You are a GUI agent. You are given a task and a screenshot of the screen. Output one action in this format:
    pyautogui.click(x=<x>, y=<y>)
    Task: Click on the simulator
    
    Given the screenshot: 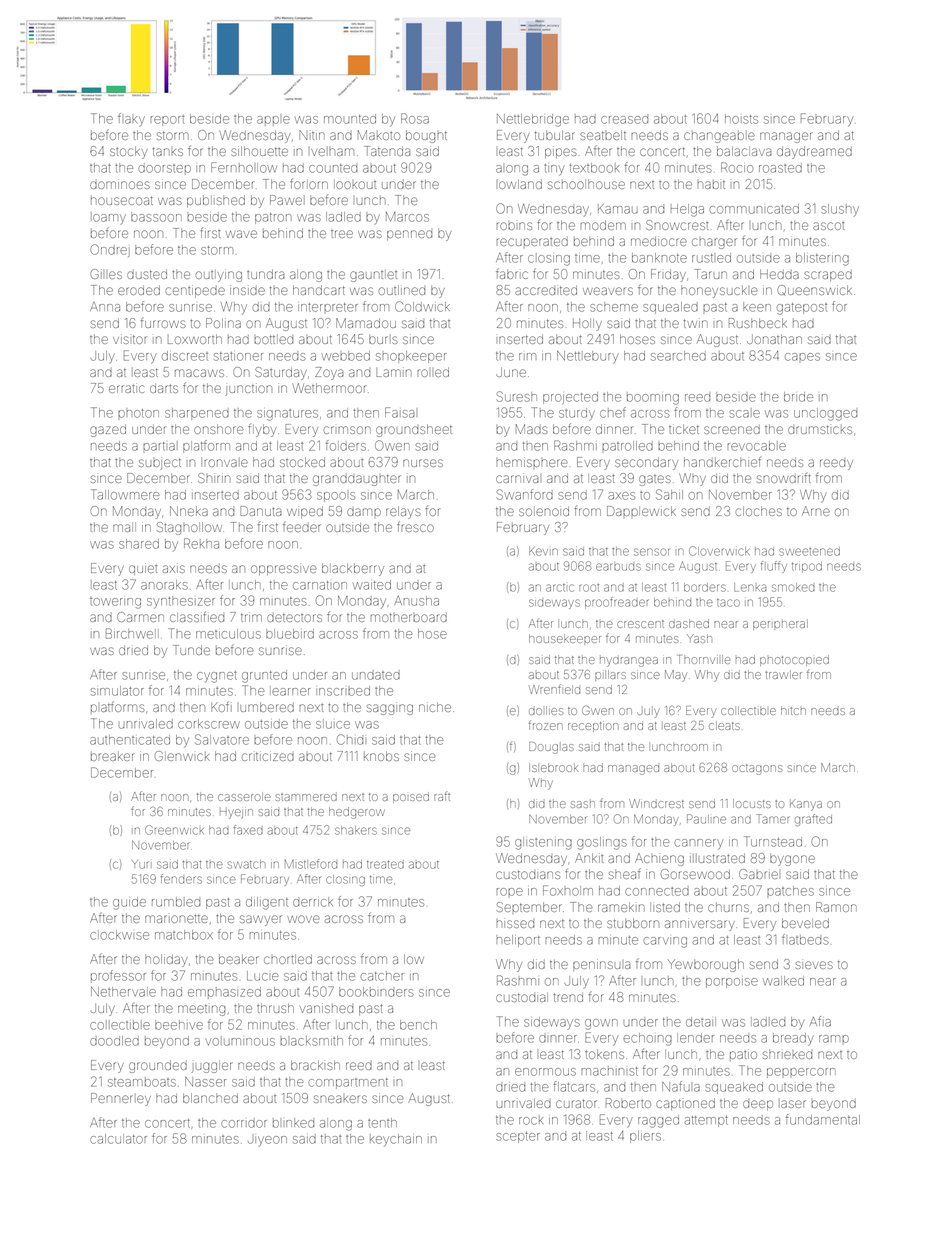 What is the action you would take?
    pyautogui.click(x=117, y=691)
